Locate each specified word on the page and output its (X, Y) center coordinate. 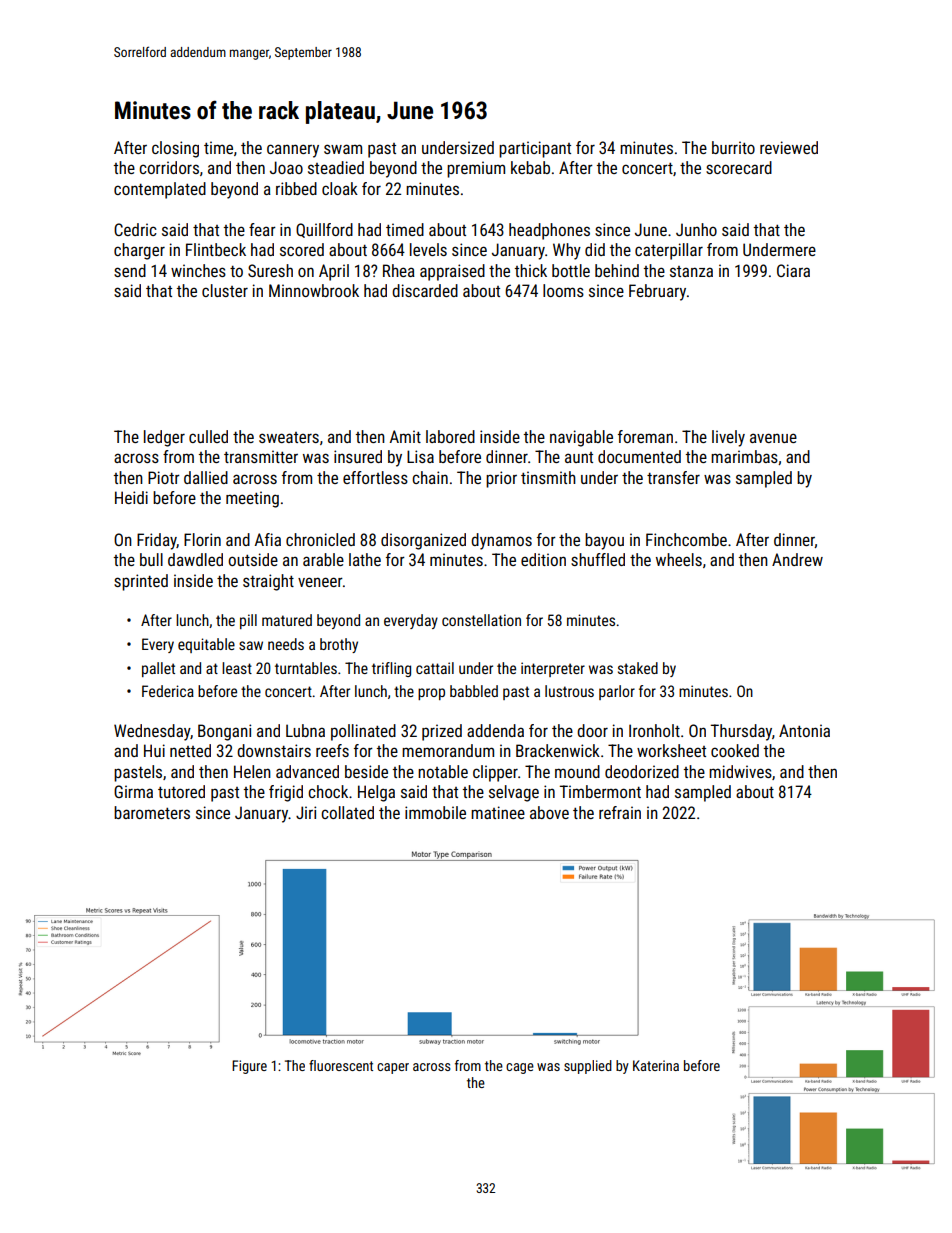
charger (139, 251)
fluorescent (341, 1065)
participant (535, 149)
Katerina (656, 1065)
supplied (588, 1067)
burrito (733, 147)
